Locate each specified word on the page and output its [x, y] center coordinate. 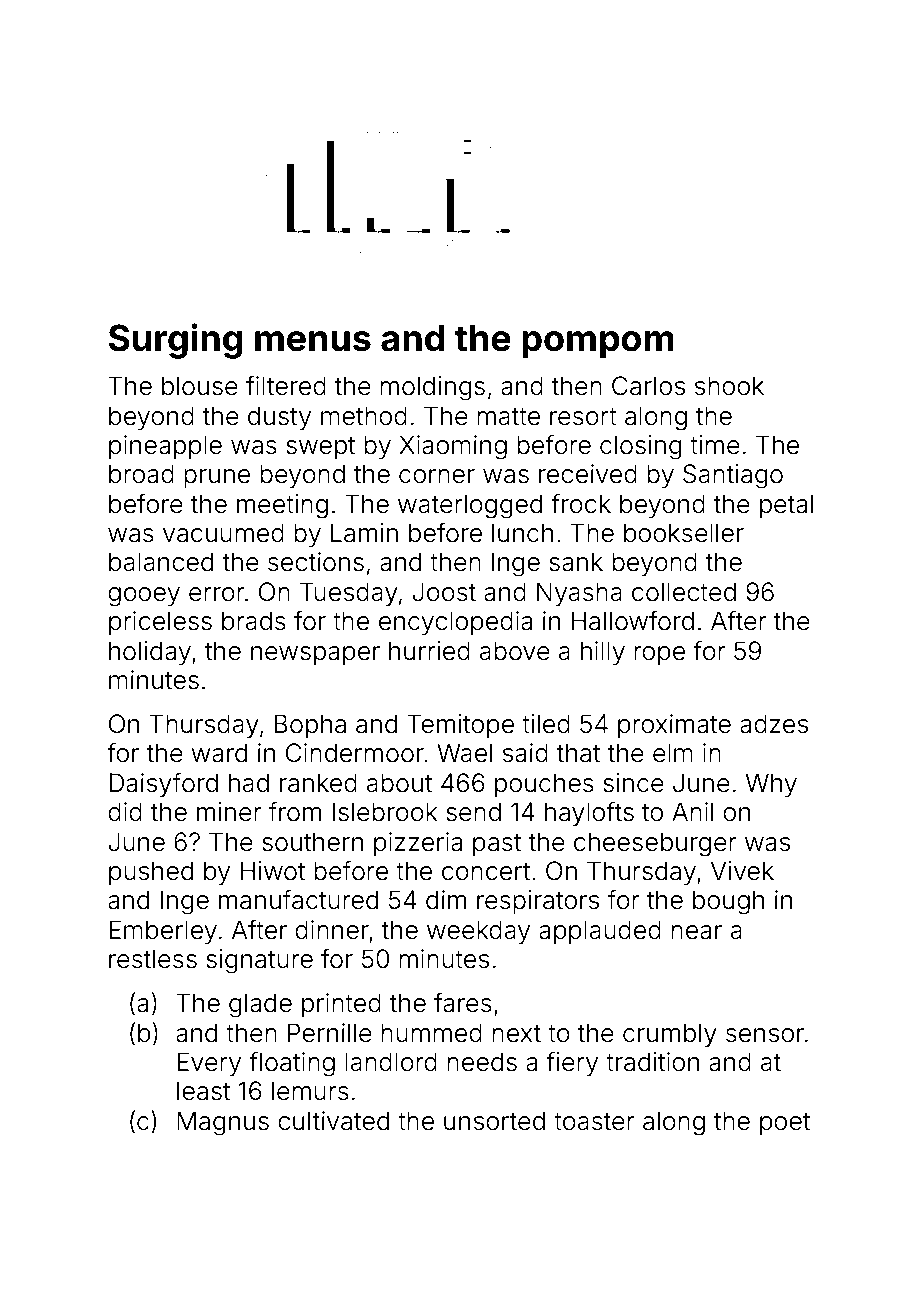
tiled [546, 724]
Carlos [648, 386]
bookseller [684, 533]
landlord [391, 1062]
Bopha [310, 726]
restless [153, 959]
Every [209, 1064]
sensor [765, 1035]
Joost [444, 592]
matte [508, 417]
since [633, 783]
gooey [144, 597]
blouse [200, 386]
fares [463, 1002]
